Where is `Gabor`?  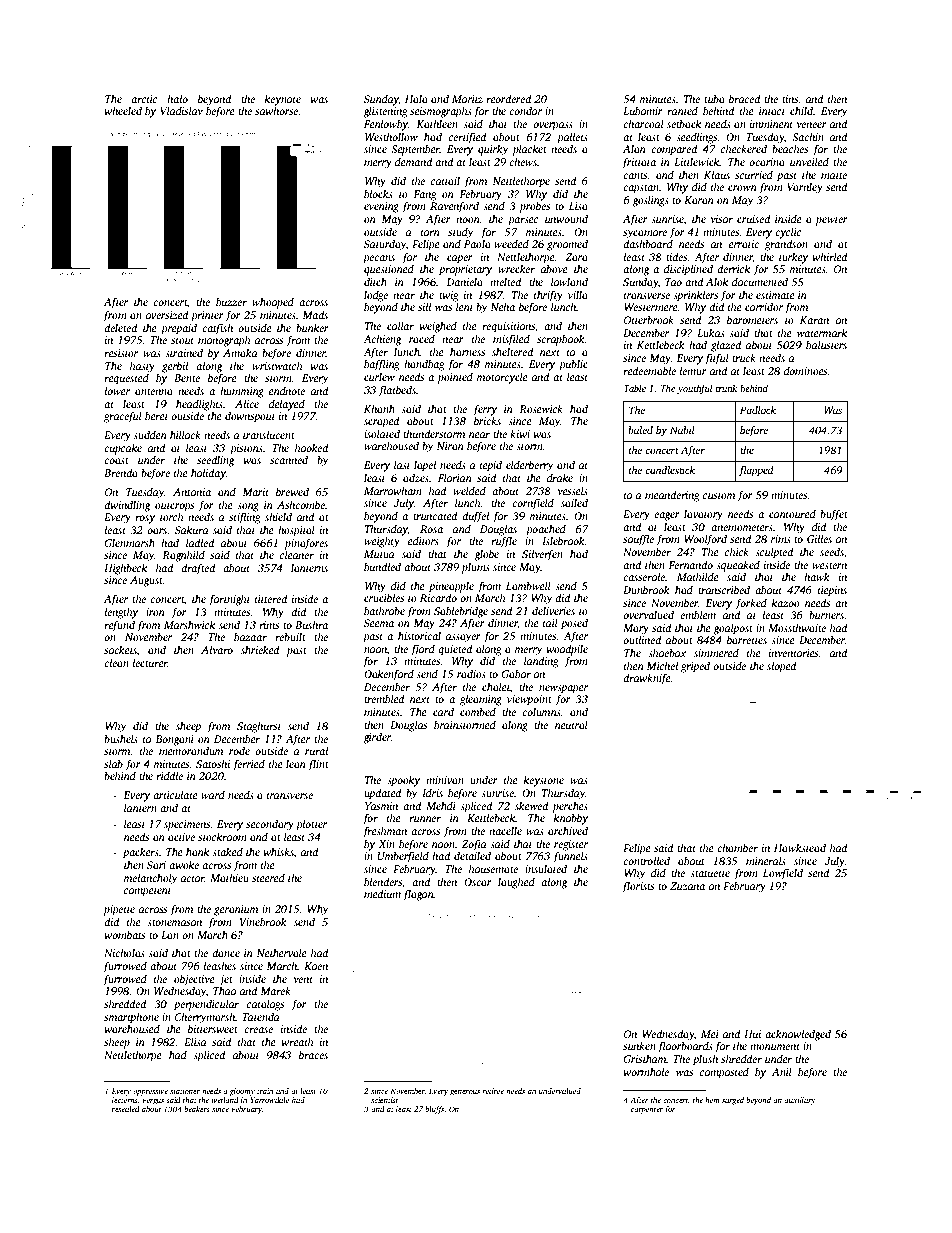
Gabor is located at coordinates (516, 673).
